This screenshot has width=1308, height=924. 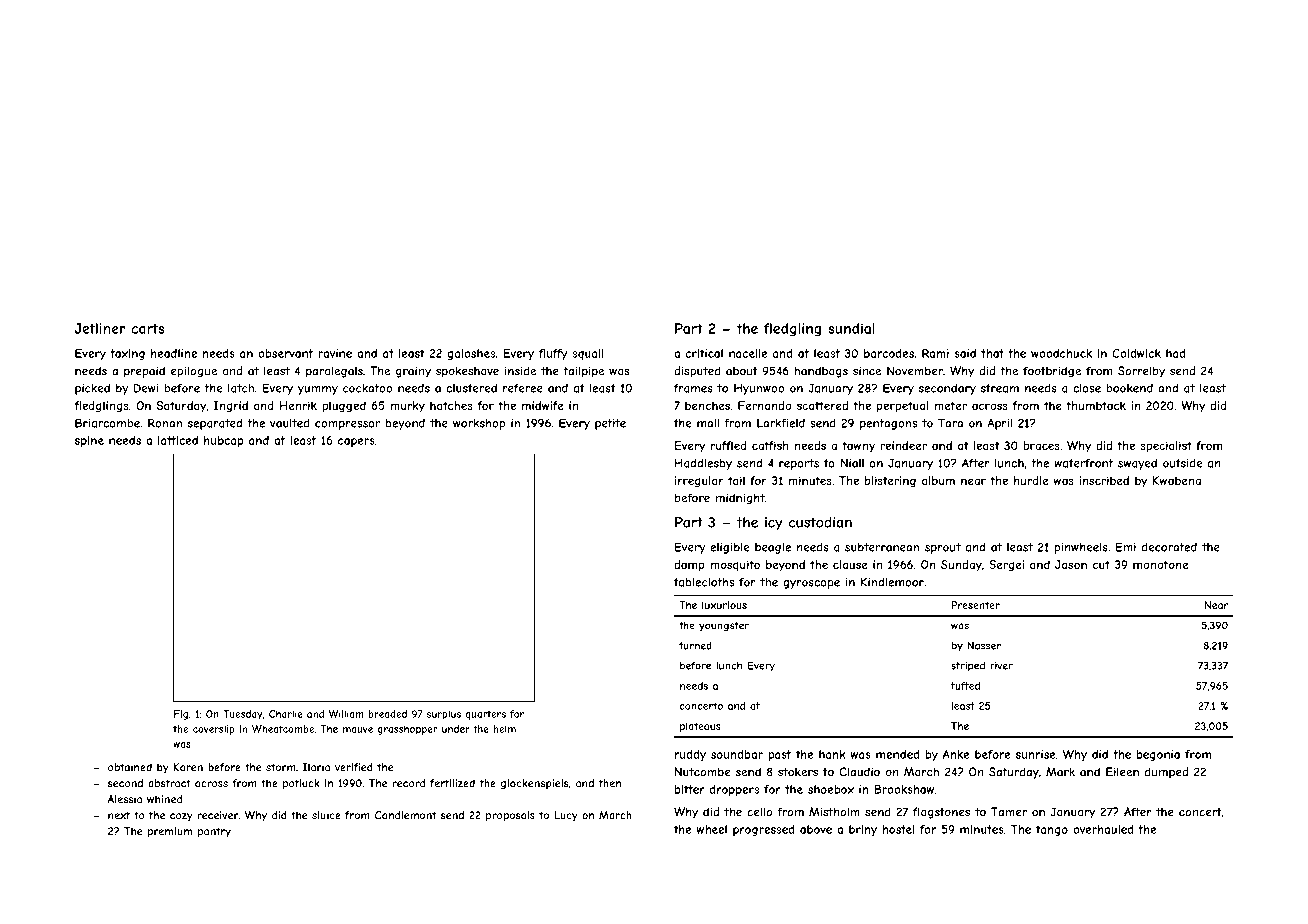 I want to click on outside, so click(x=1182, y=463).
